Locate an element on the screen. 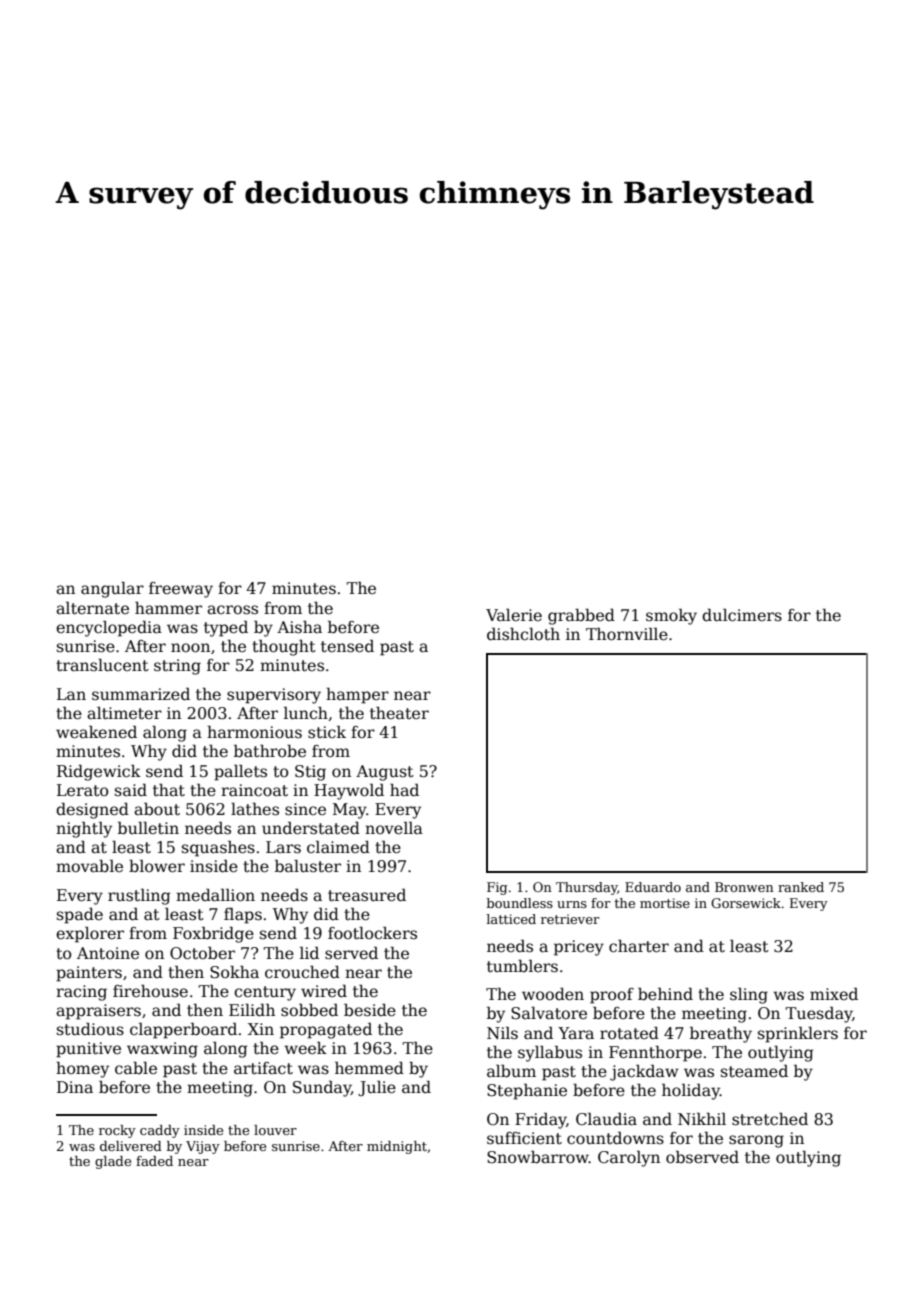  midnight is located at coordinates (397, 1147).
